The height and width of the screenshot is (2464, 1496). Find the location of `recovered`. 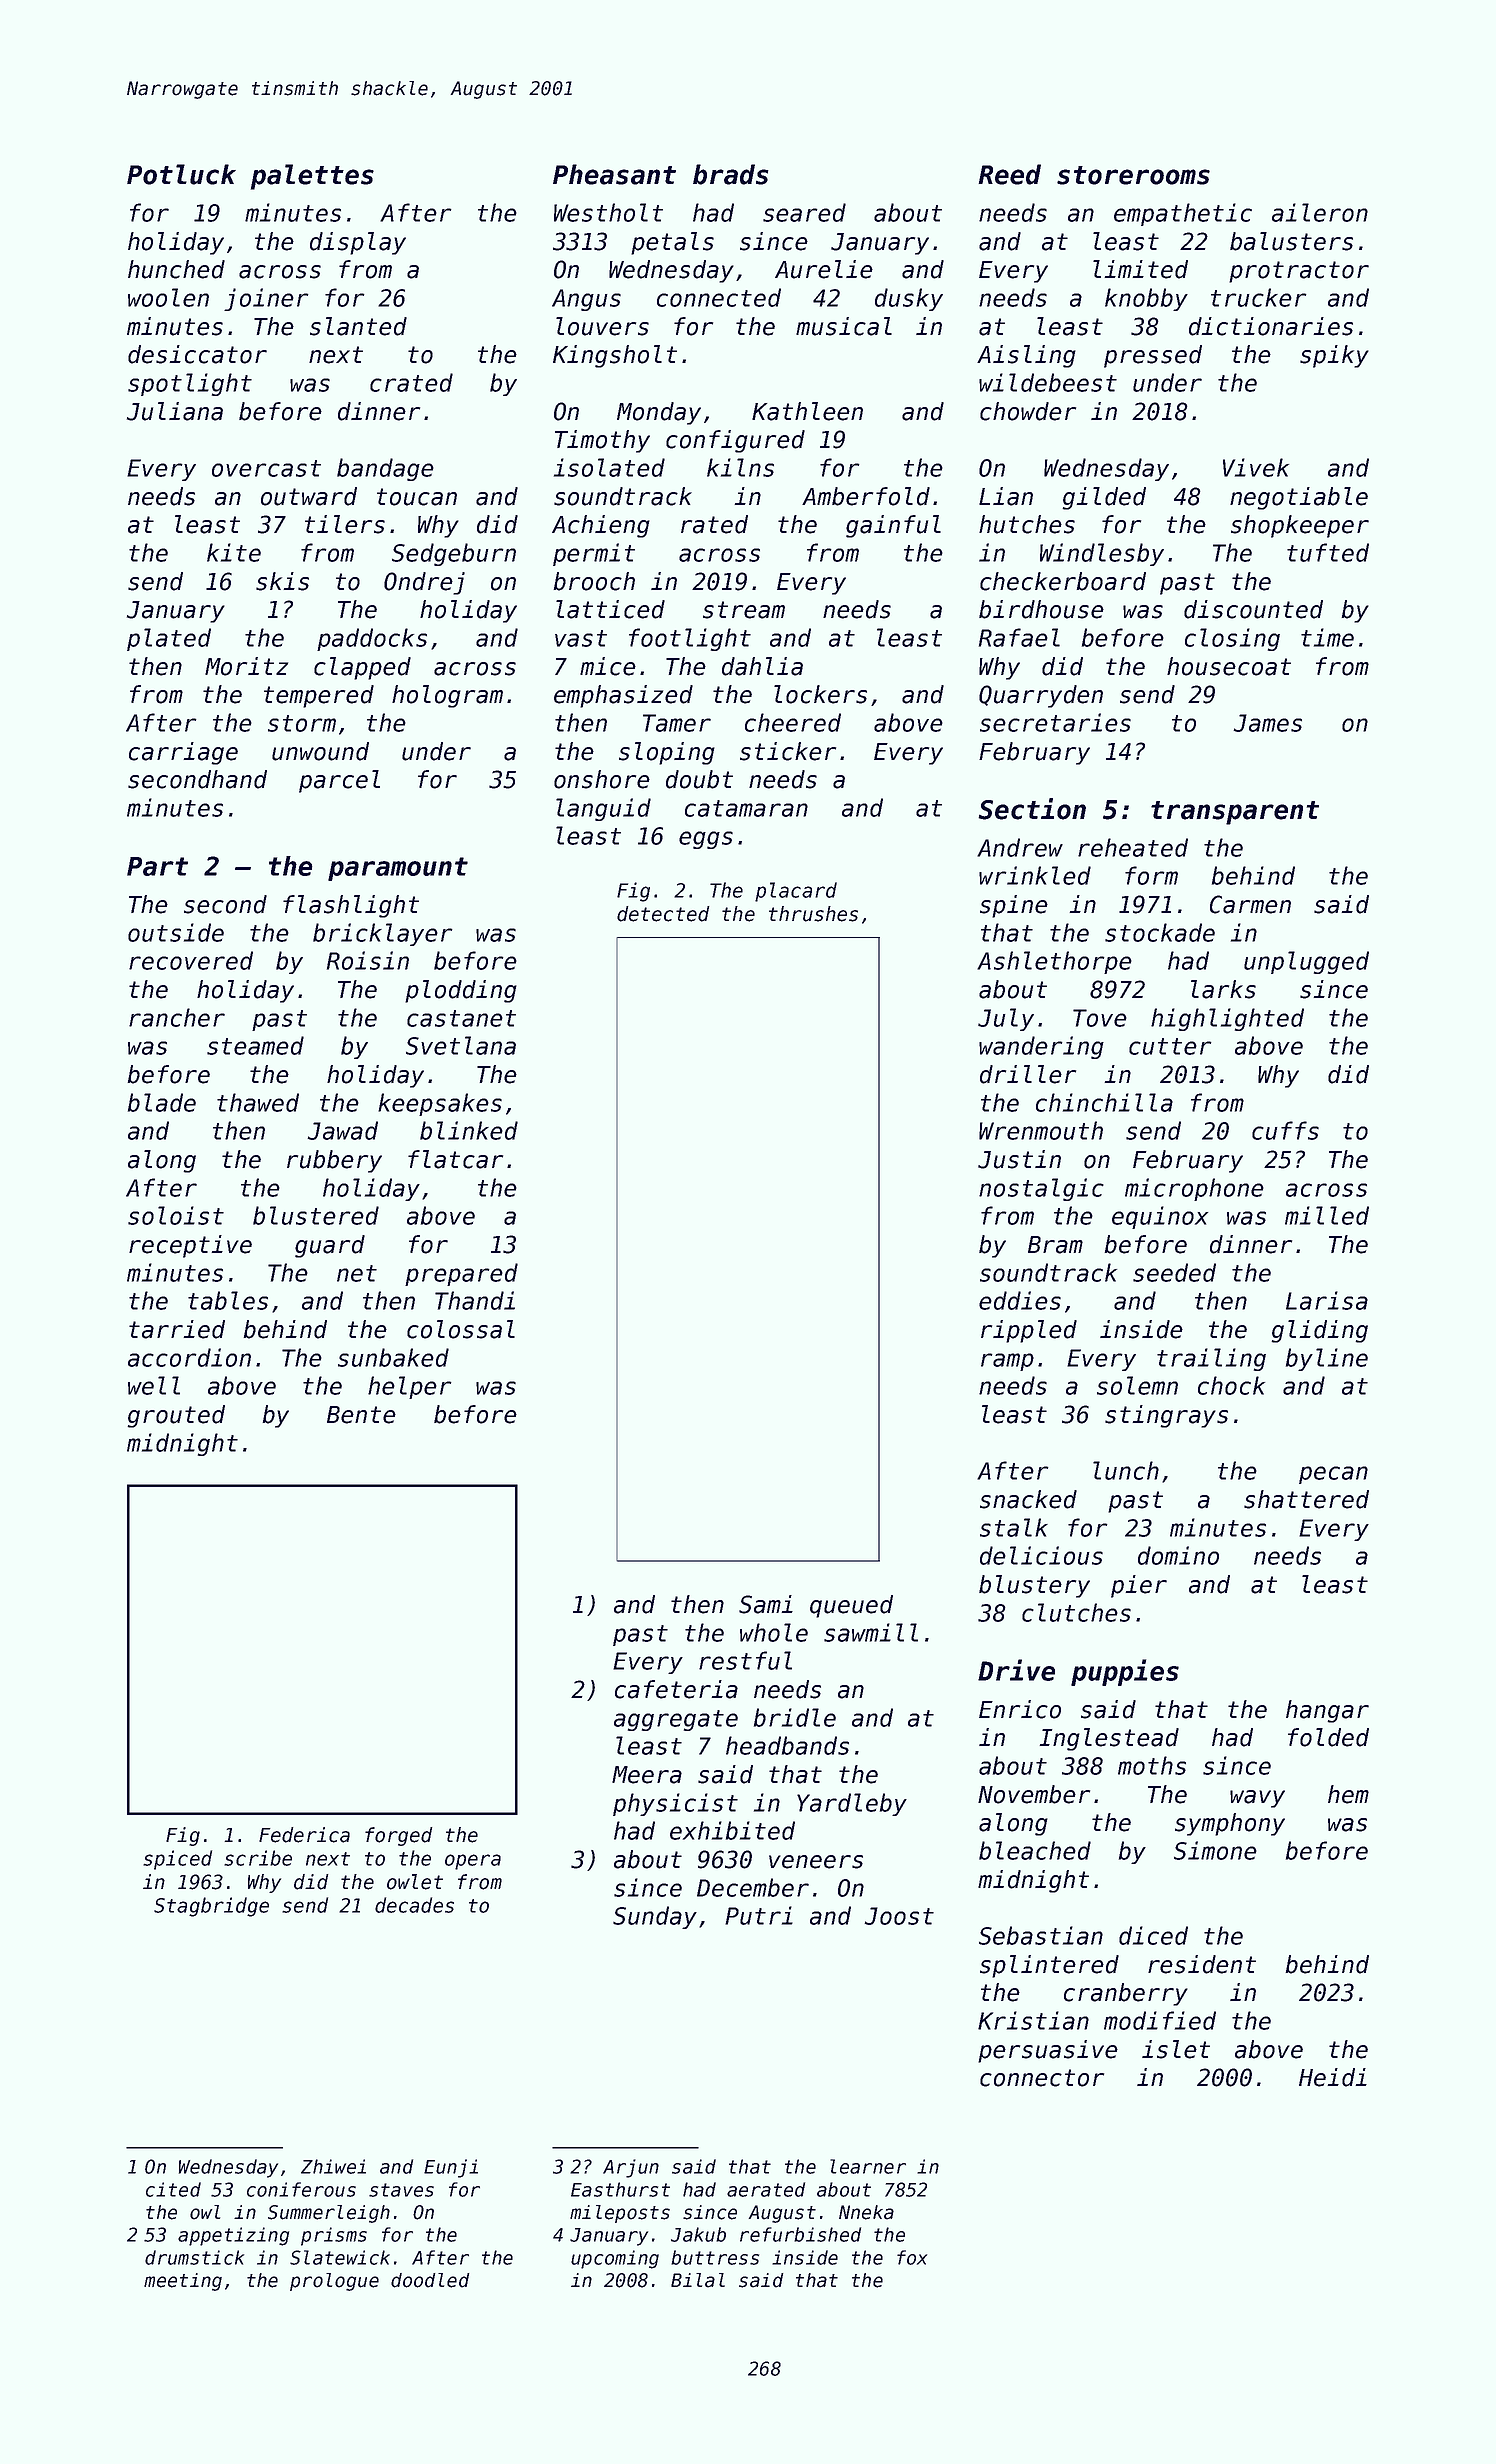

recovered is located at coordinates (191, 960).
